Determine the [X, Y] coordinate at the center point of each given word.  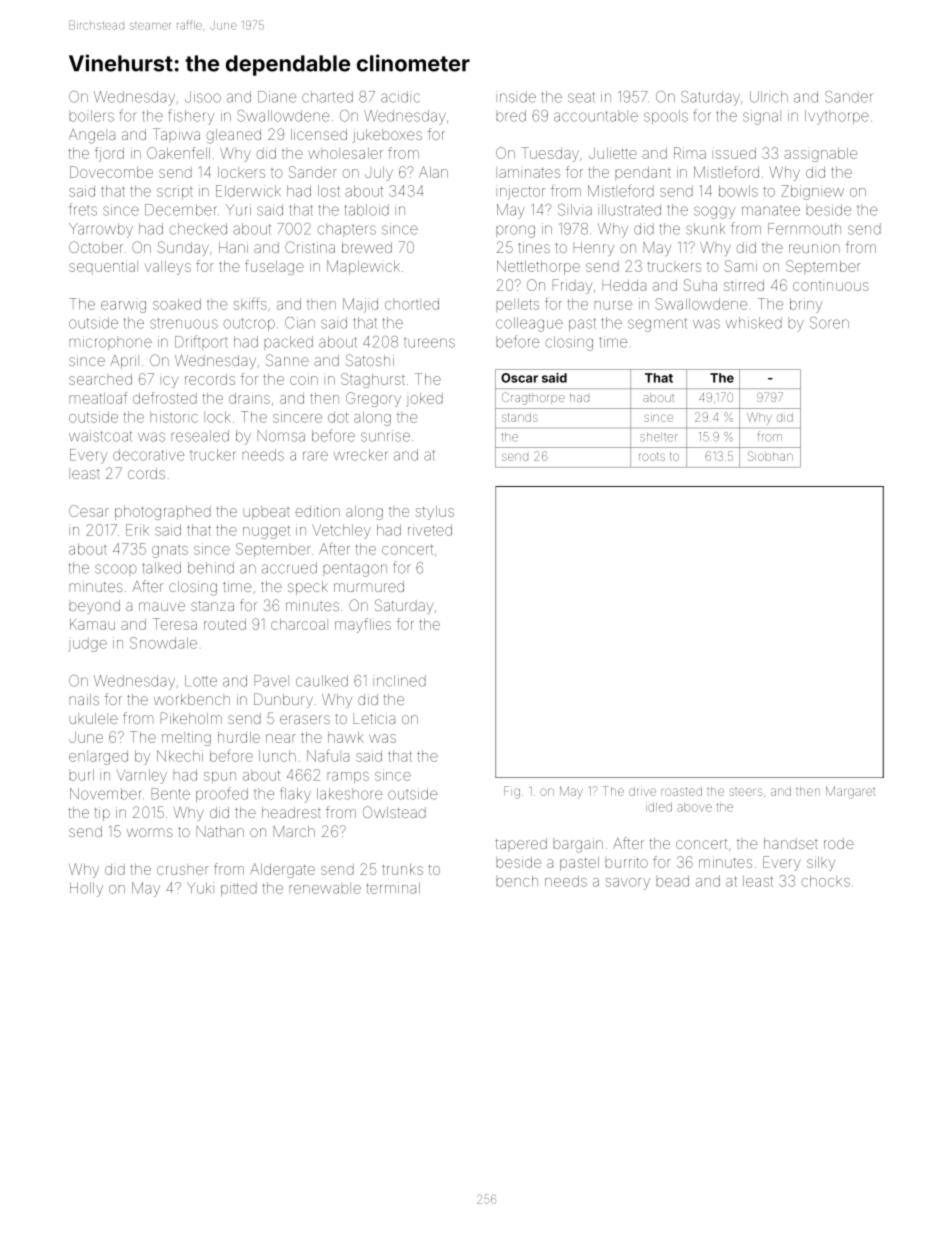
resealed [200, 436]
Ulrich [769, 97]
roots [652, 456]
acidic [400, 97]
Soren [829, 323]
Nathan [220, 831]
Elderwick [248, 191]
